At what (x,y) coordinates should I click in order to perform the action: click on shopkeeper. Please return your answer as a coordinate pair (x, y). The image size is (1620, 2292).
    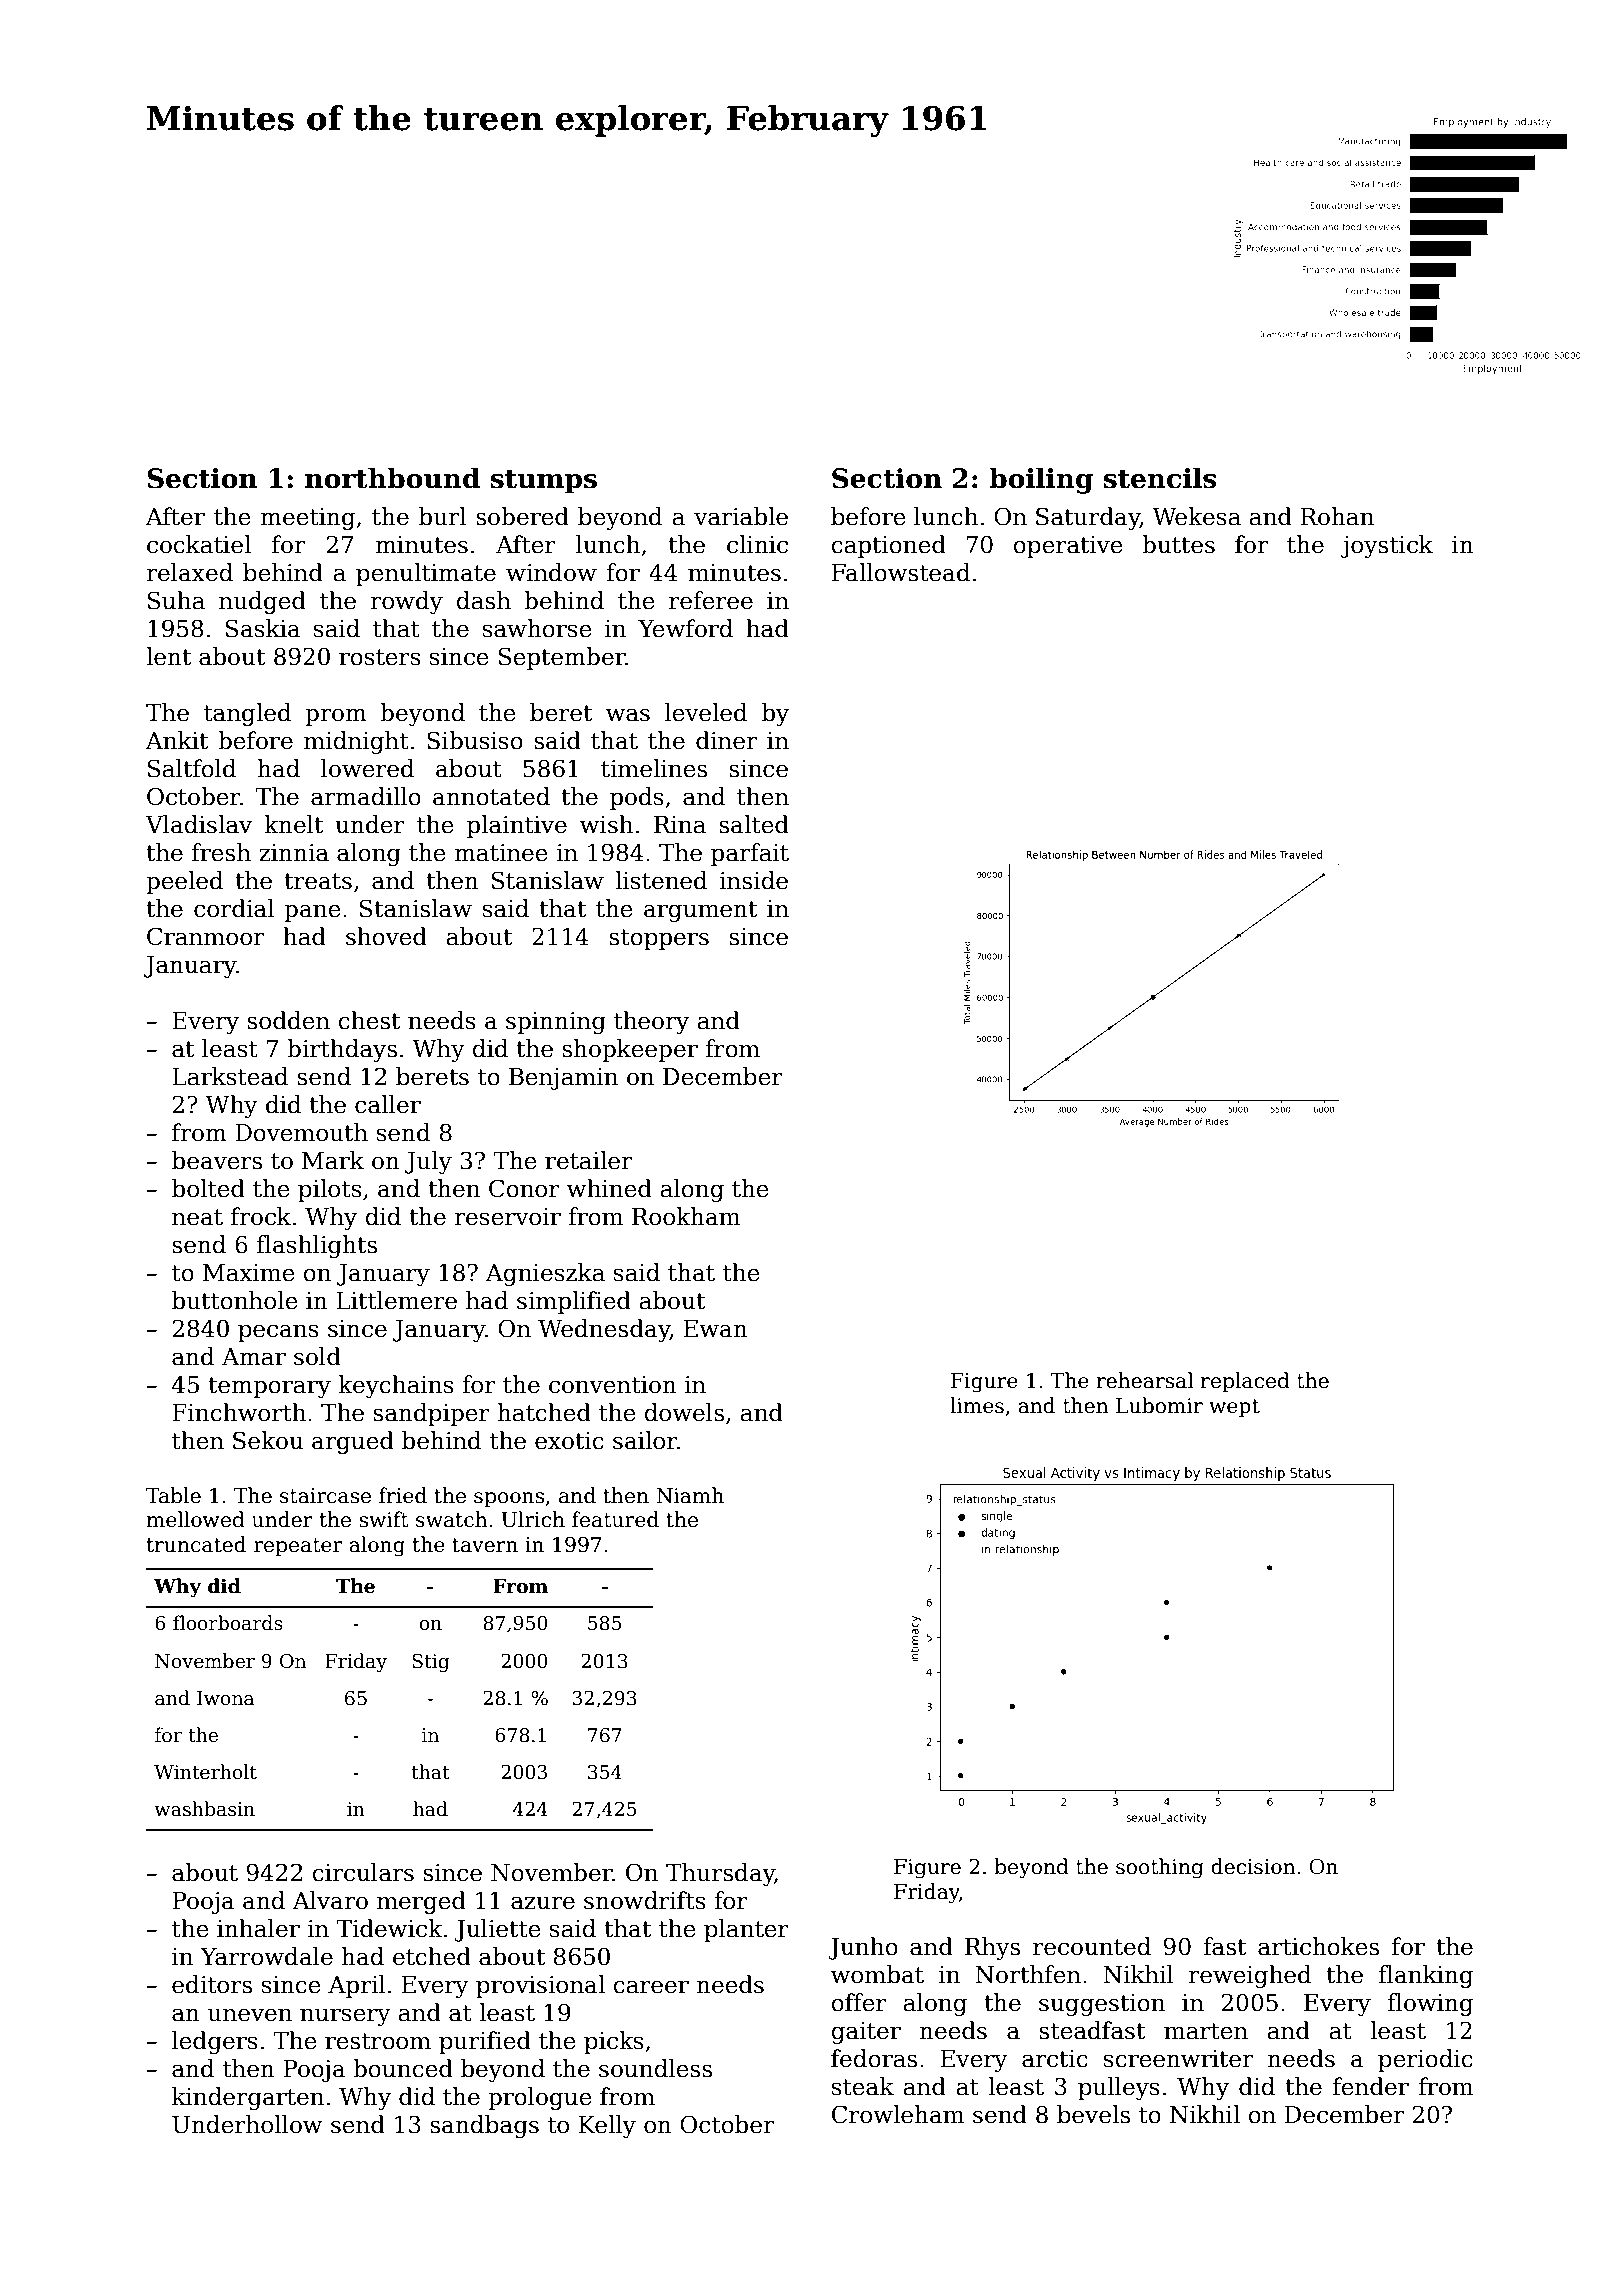
    Looking at the image, I should click on (630, 1050).
